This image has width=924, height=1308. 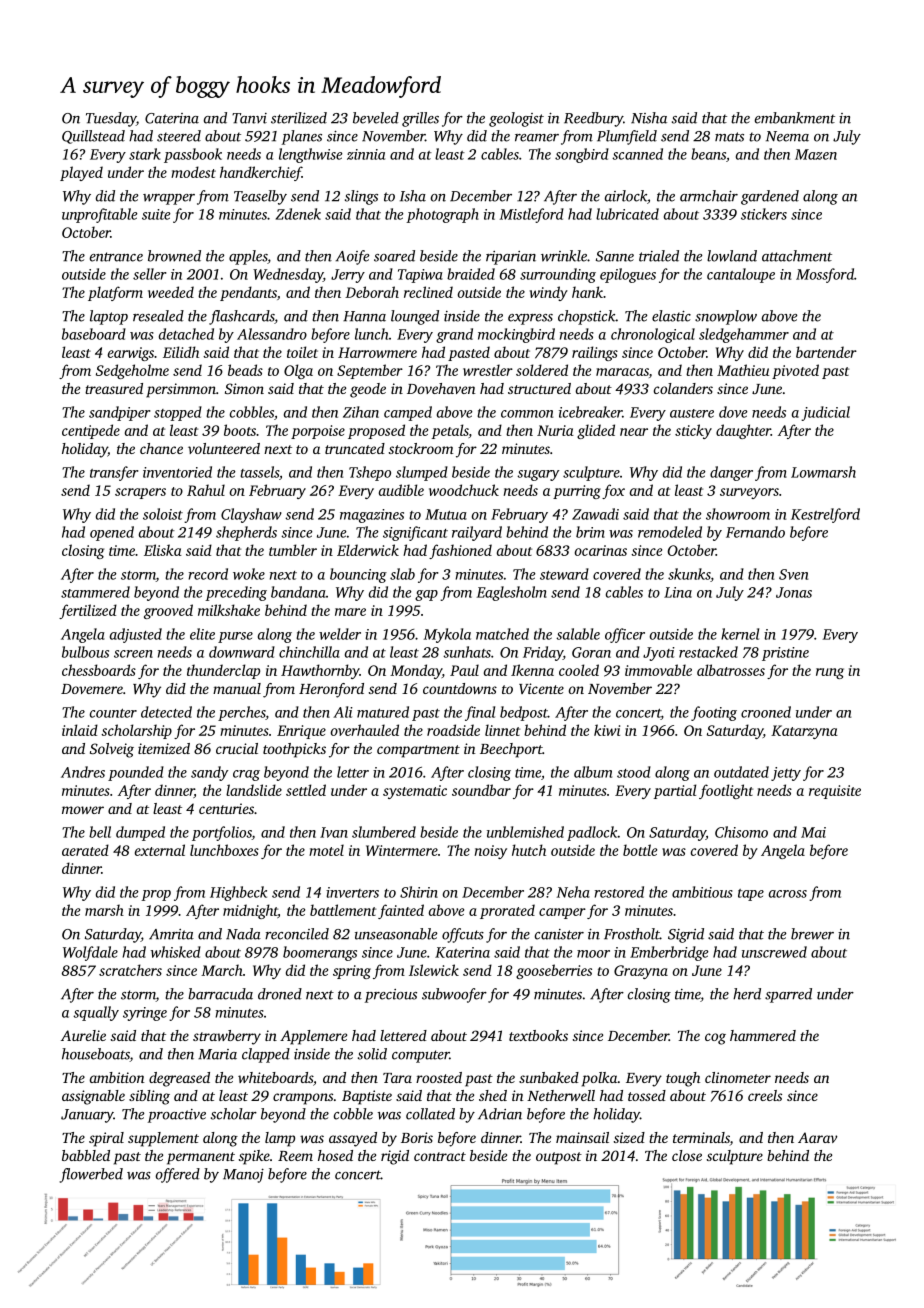 I want to click on flowerbed, so click(x=91, y=1175).
